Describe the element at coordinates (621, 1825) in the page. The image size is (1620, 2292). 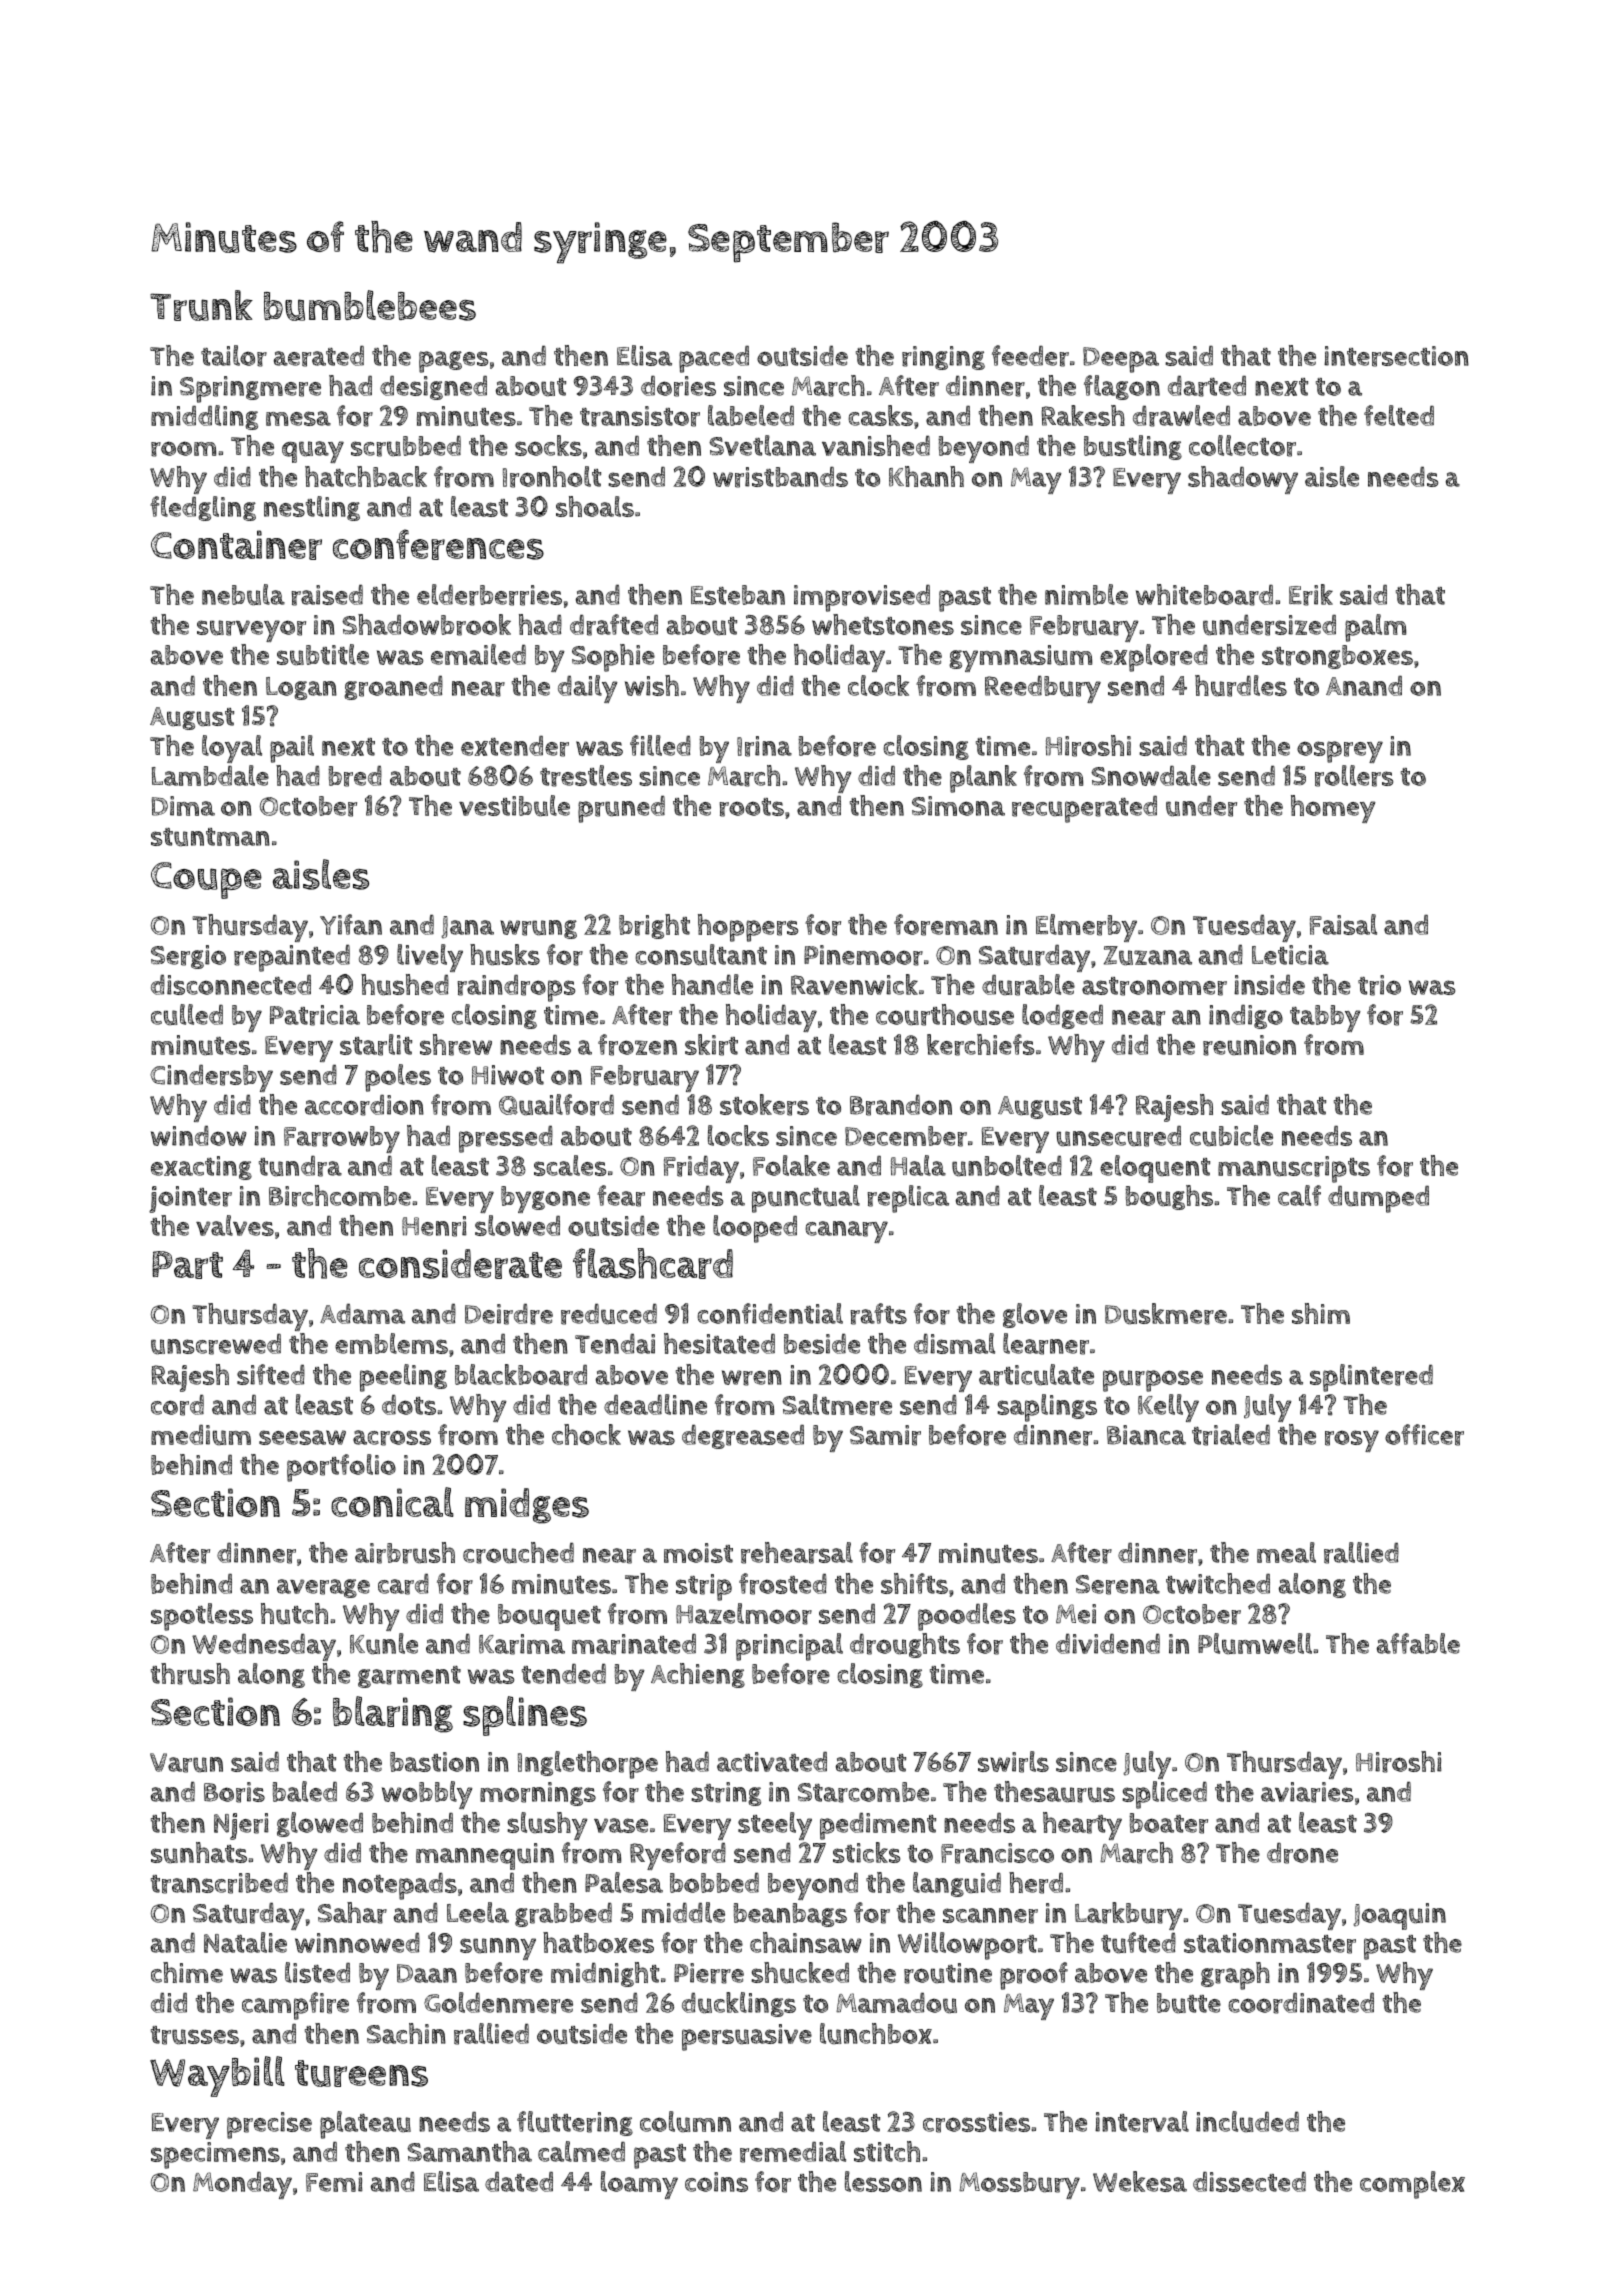
I see `vase` at that location.
